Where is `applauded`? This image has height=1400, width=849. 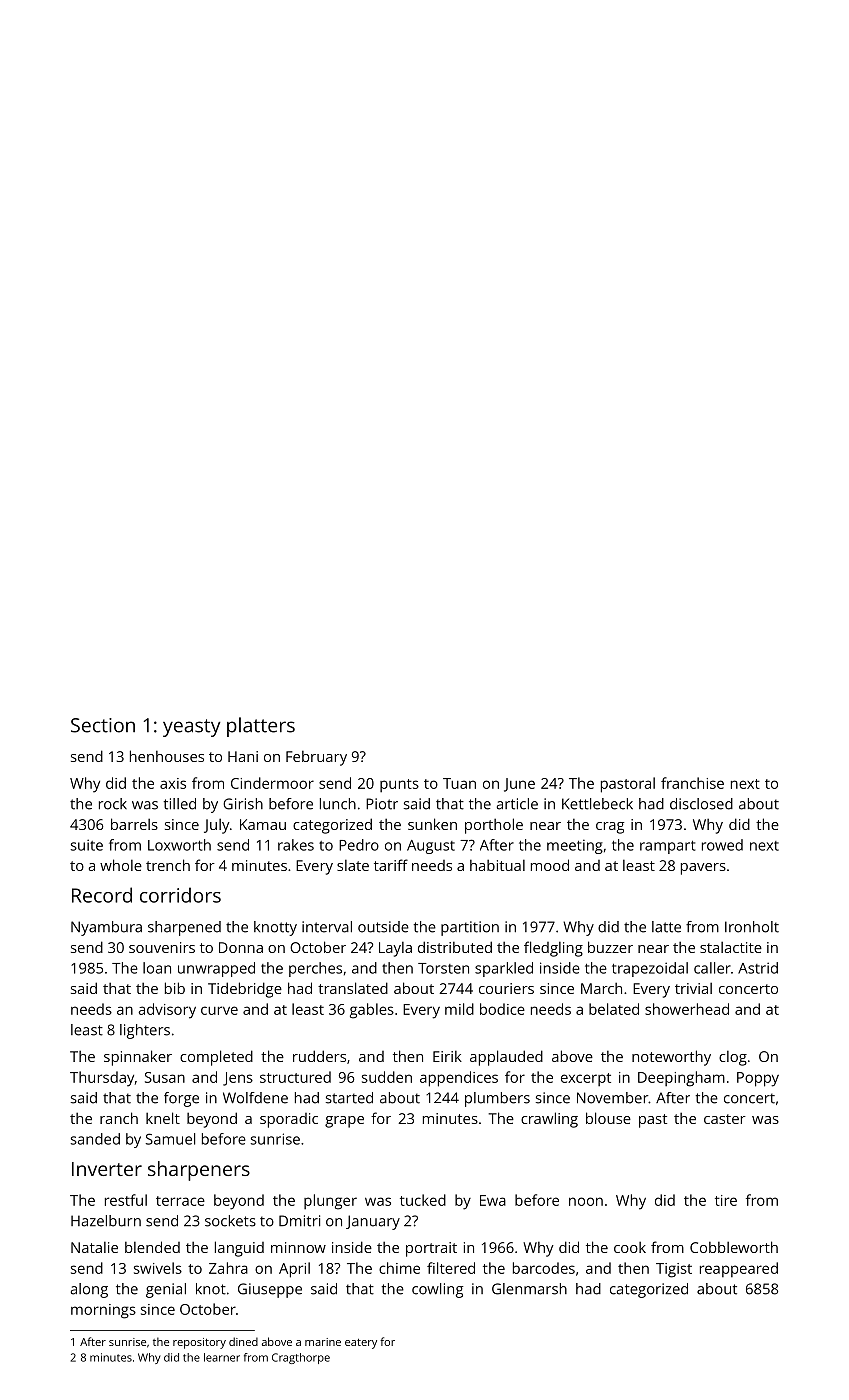
applauded is located at coordinates (506, 1058).
